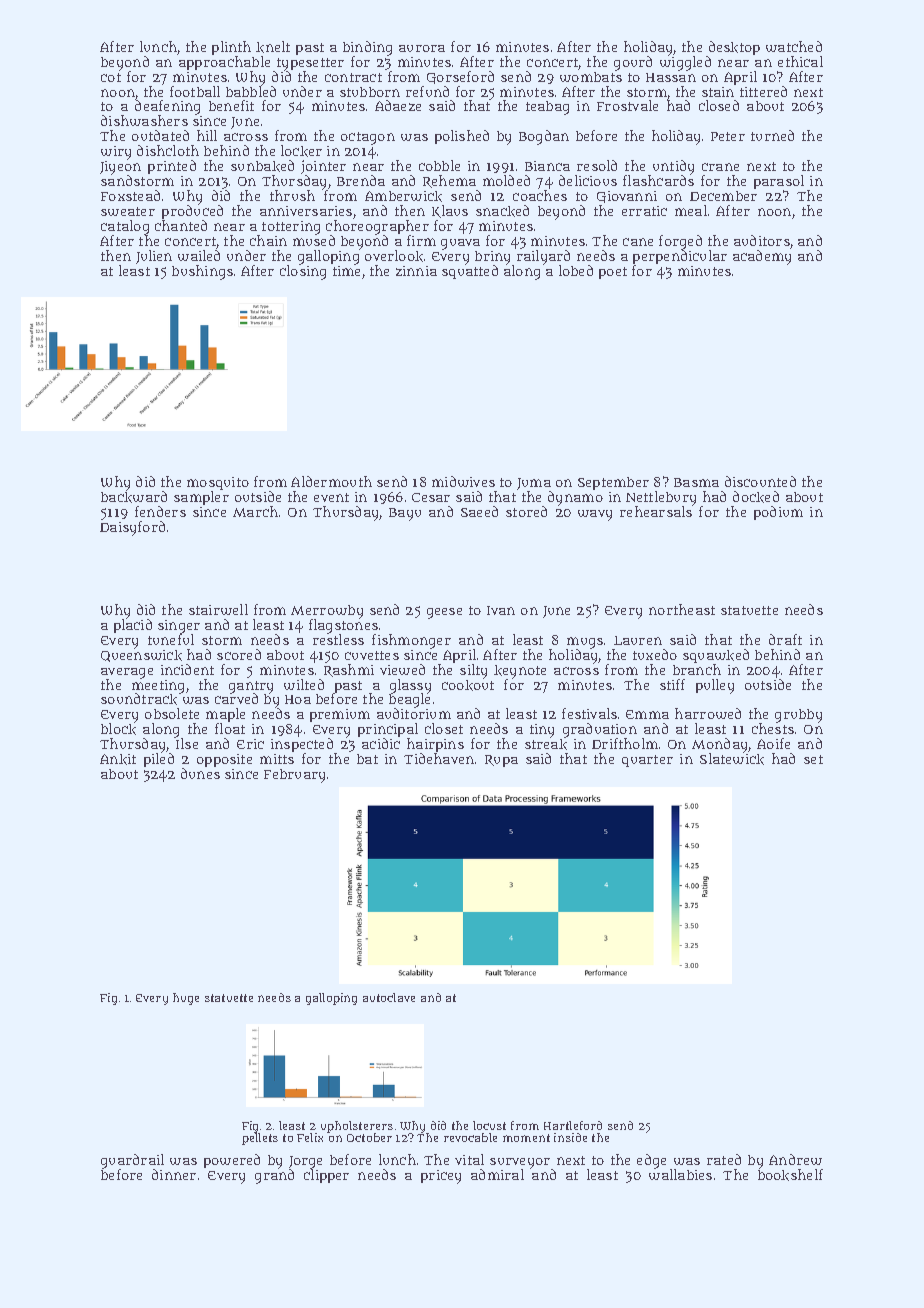  Describe the element at coordinates (389, 997) in the document. I see `autoclave` at that location.
